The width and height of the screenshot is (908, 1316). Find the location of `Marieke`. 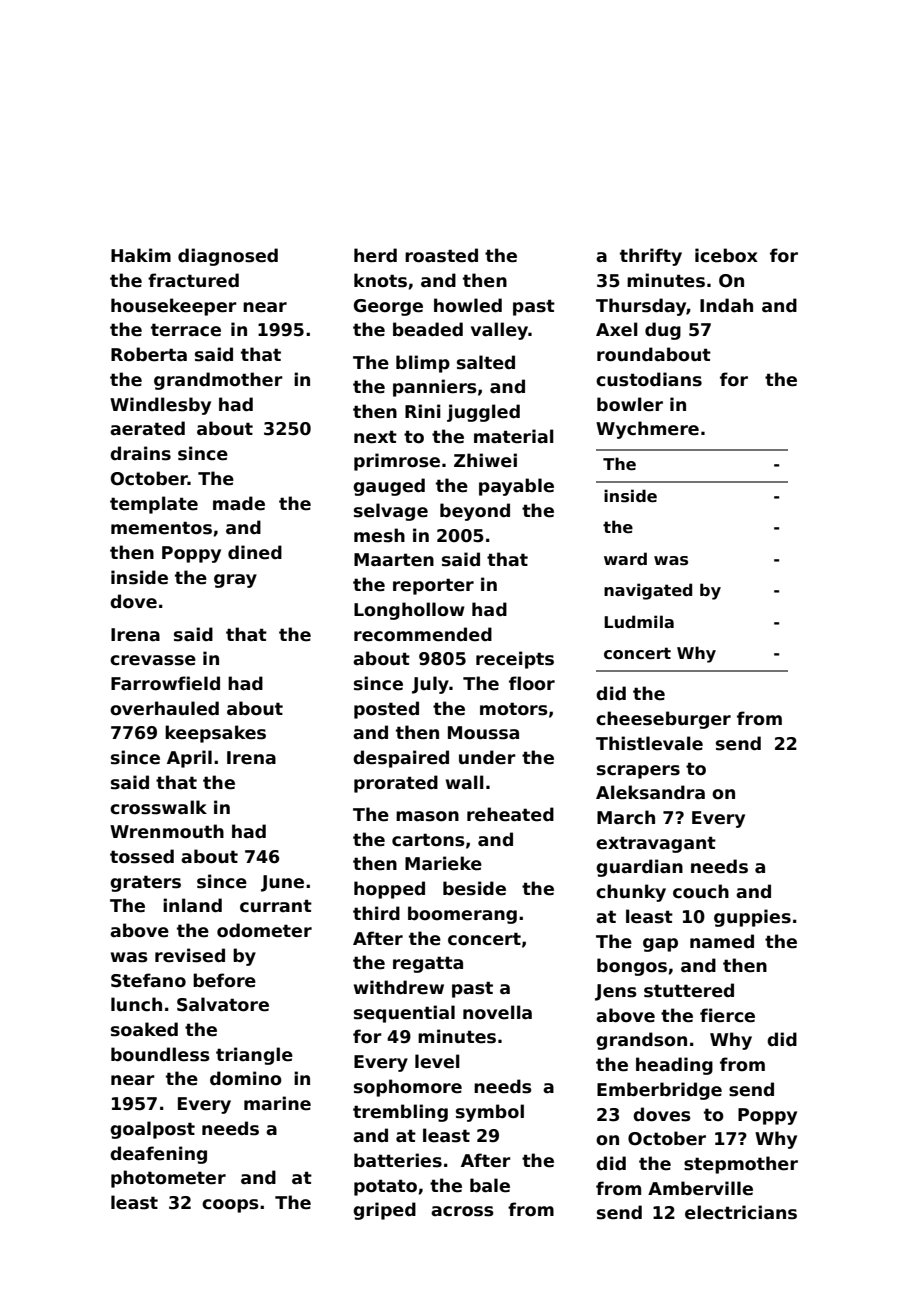

Marieke is located at coordinates (443, 863).
